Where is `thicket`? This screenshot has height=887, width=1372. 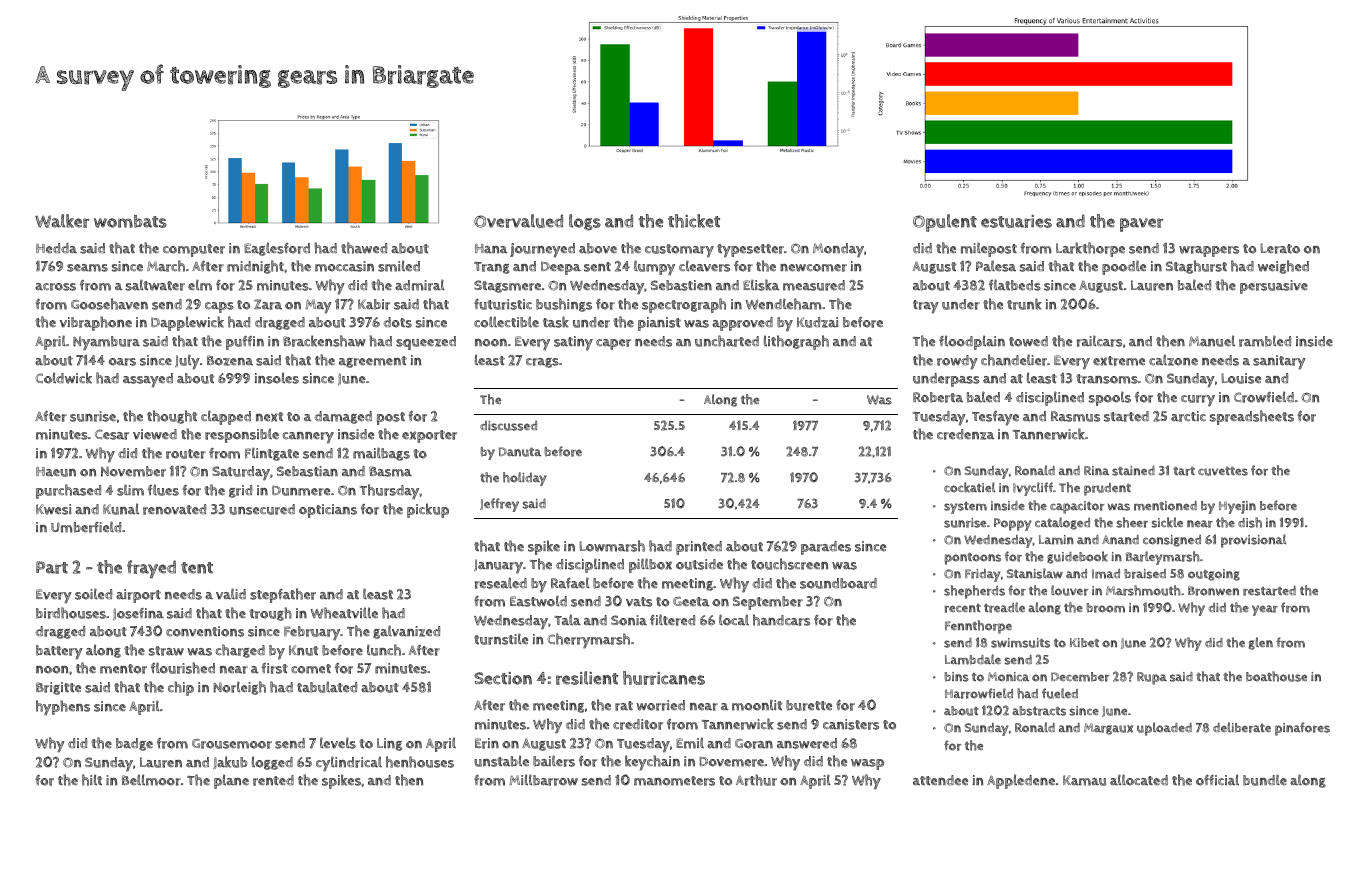 thicket is located at coordinates (694, 221).
